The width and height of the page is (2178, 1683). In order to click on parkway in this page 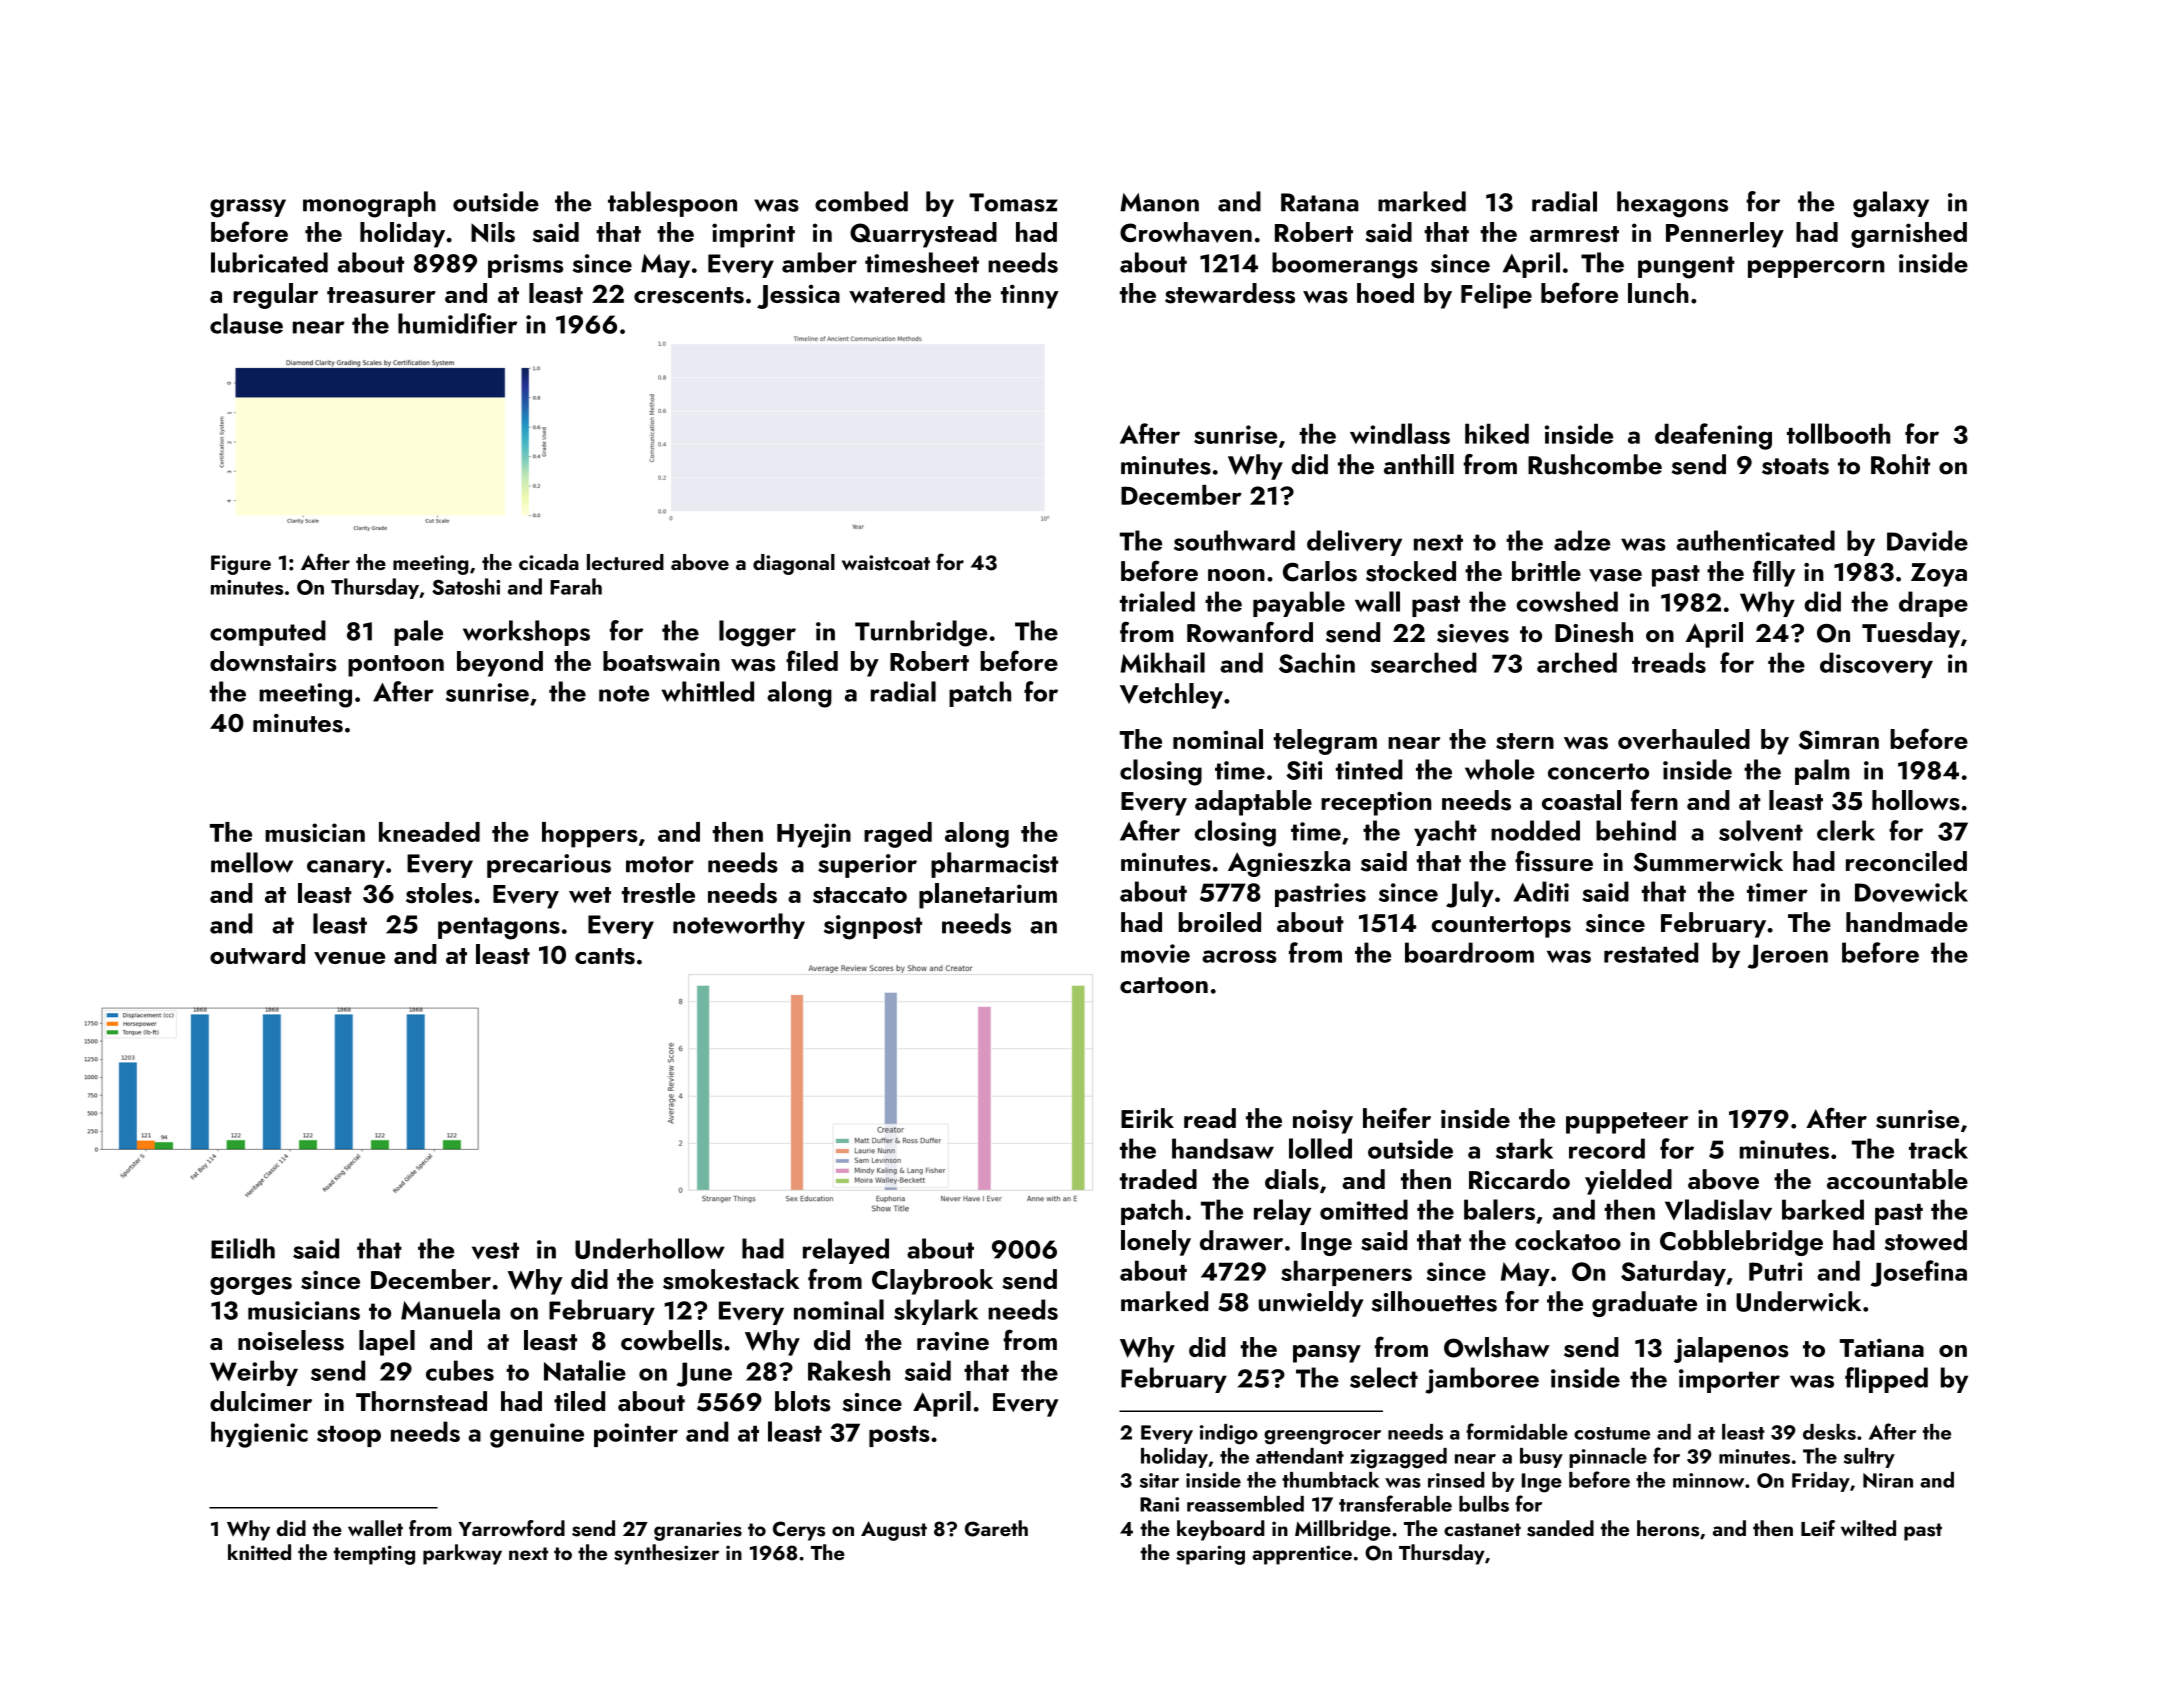, I will do `click(462, 1554)`.
